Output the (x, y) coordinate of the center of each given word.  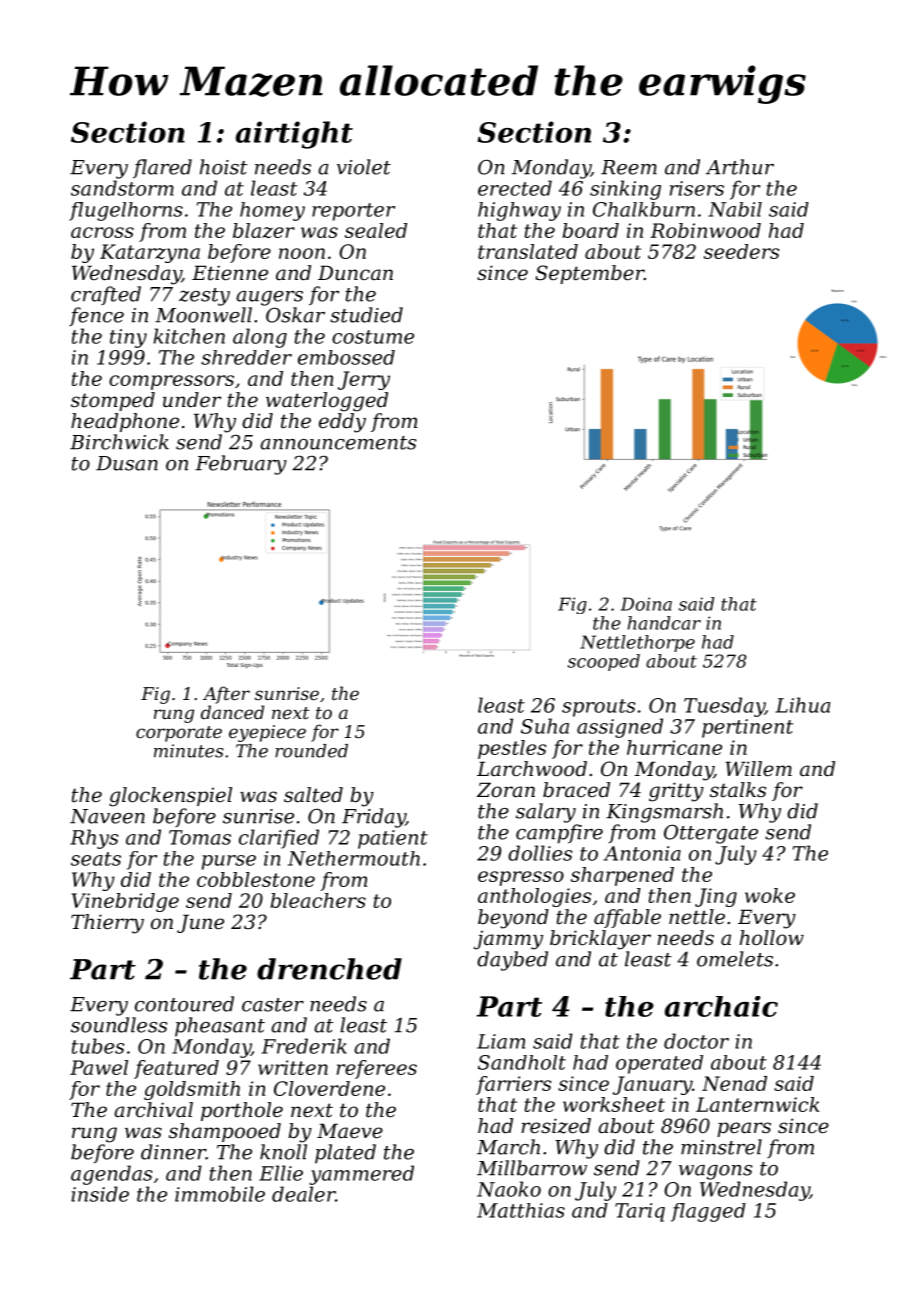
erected (515, 188)
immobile (220, 1194)
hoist (224, 167)
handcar (664, 623)
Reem (629, 167)
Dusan (127, 463)
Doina (646, 604)
